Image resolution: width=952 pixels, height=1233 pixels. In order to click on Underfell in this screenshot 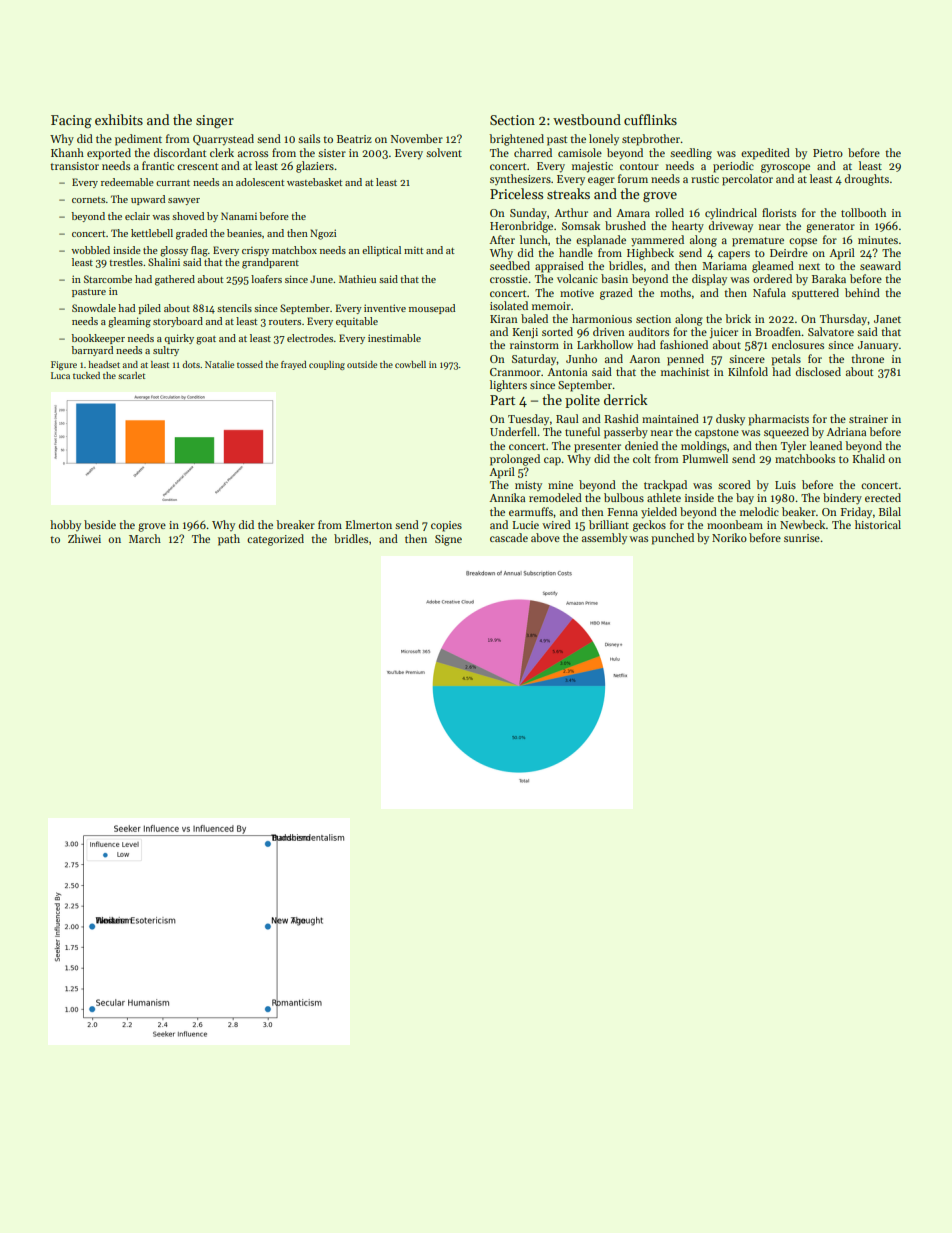, I will do `click(513, 431)`.
